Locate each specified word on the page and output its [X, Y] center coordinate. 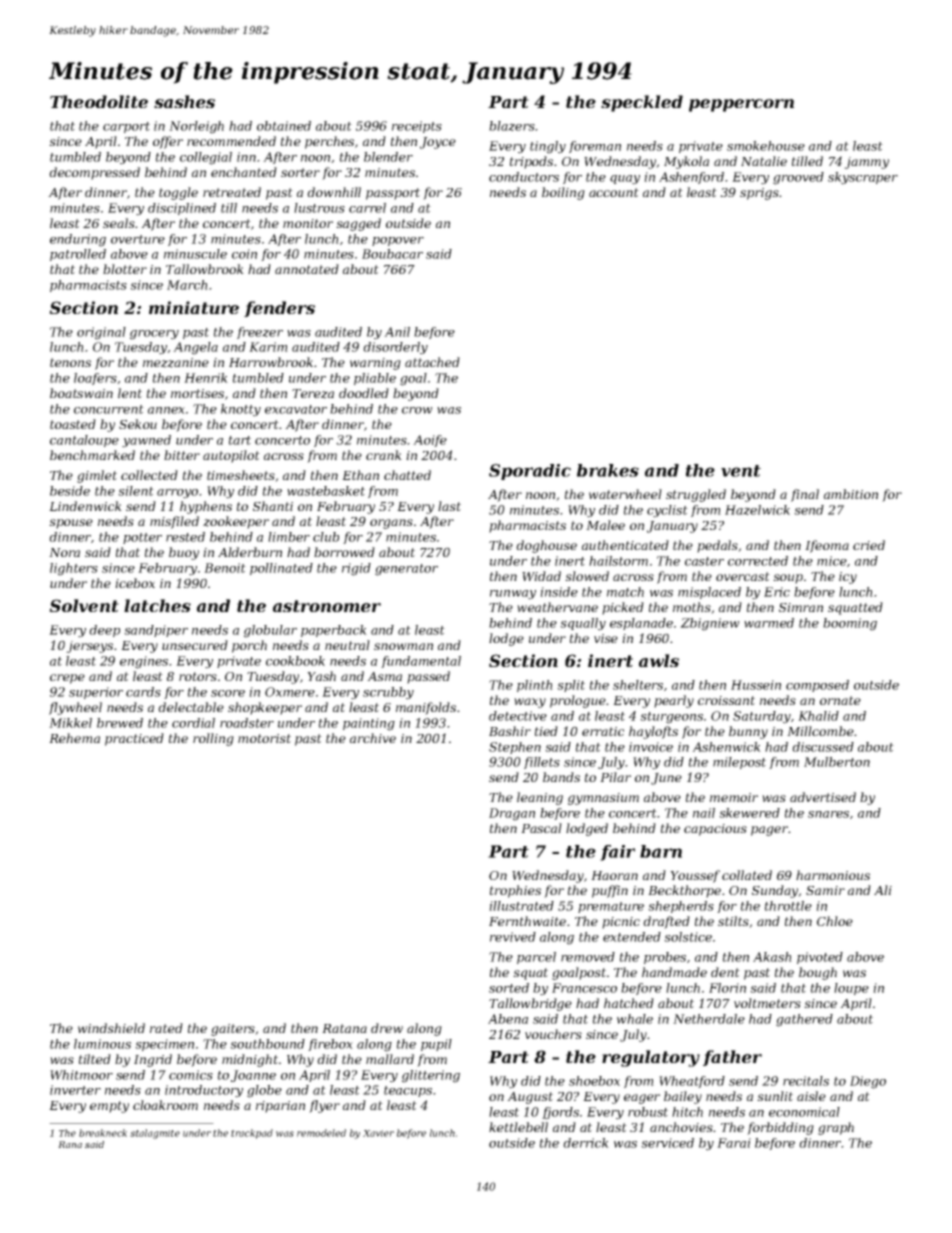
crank [384, 455]
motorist [264, 738]
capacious [715, 830]
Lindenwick [85, 506]
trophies [515, 891]
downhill [334, 192]
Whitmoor [81, 1075]
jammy [866, 163]
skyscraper [863, 178]
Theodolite [99, 101]
